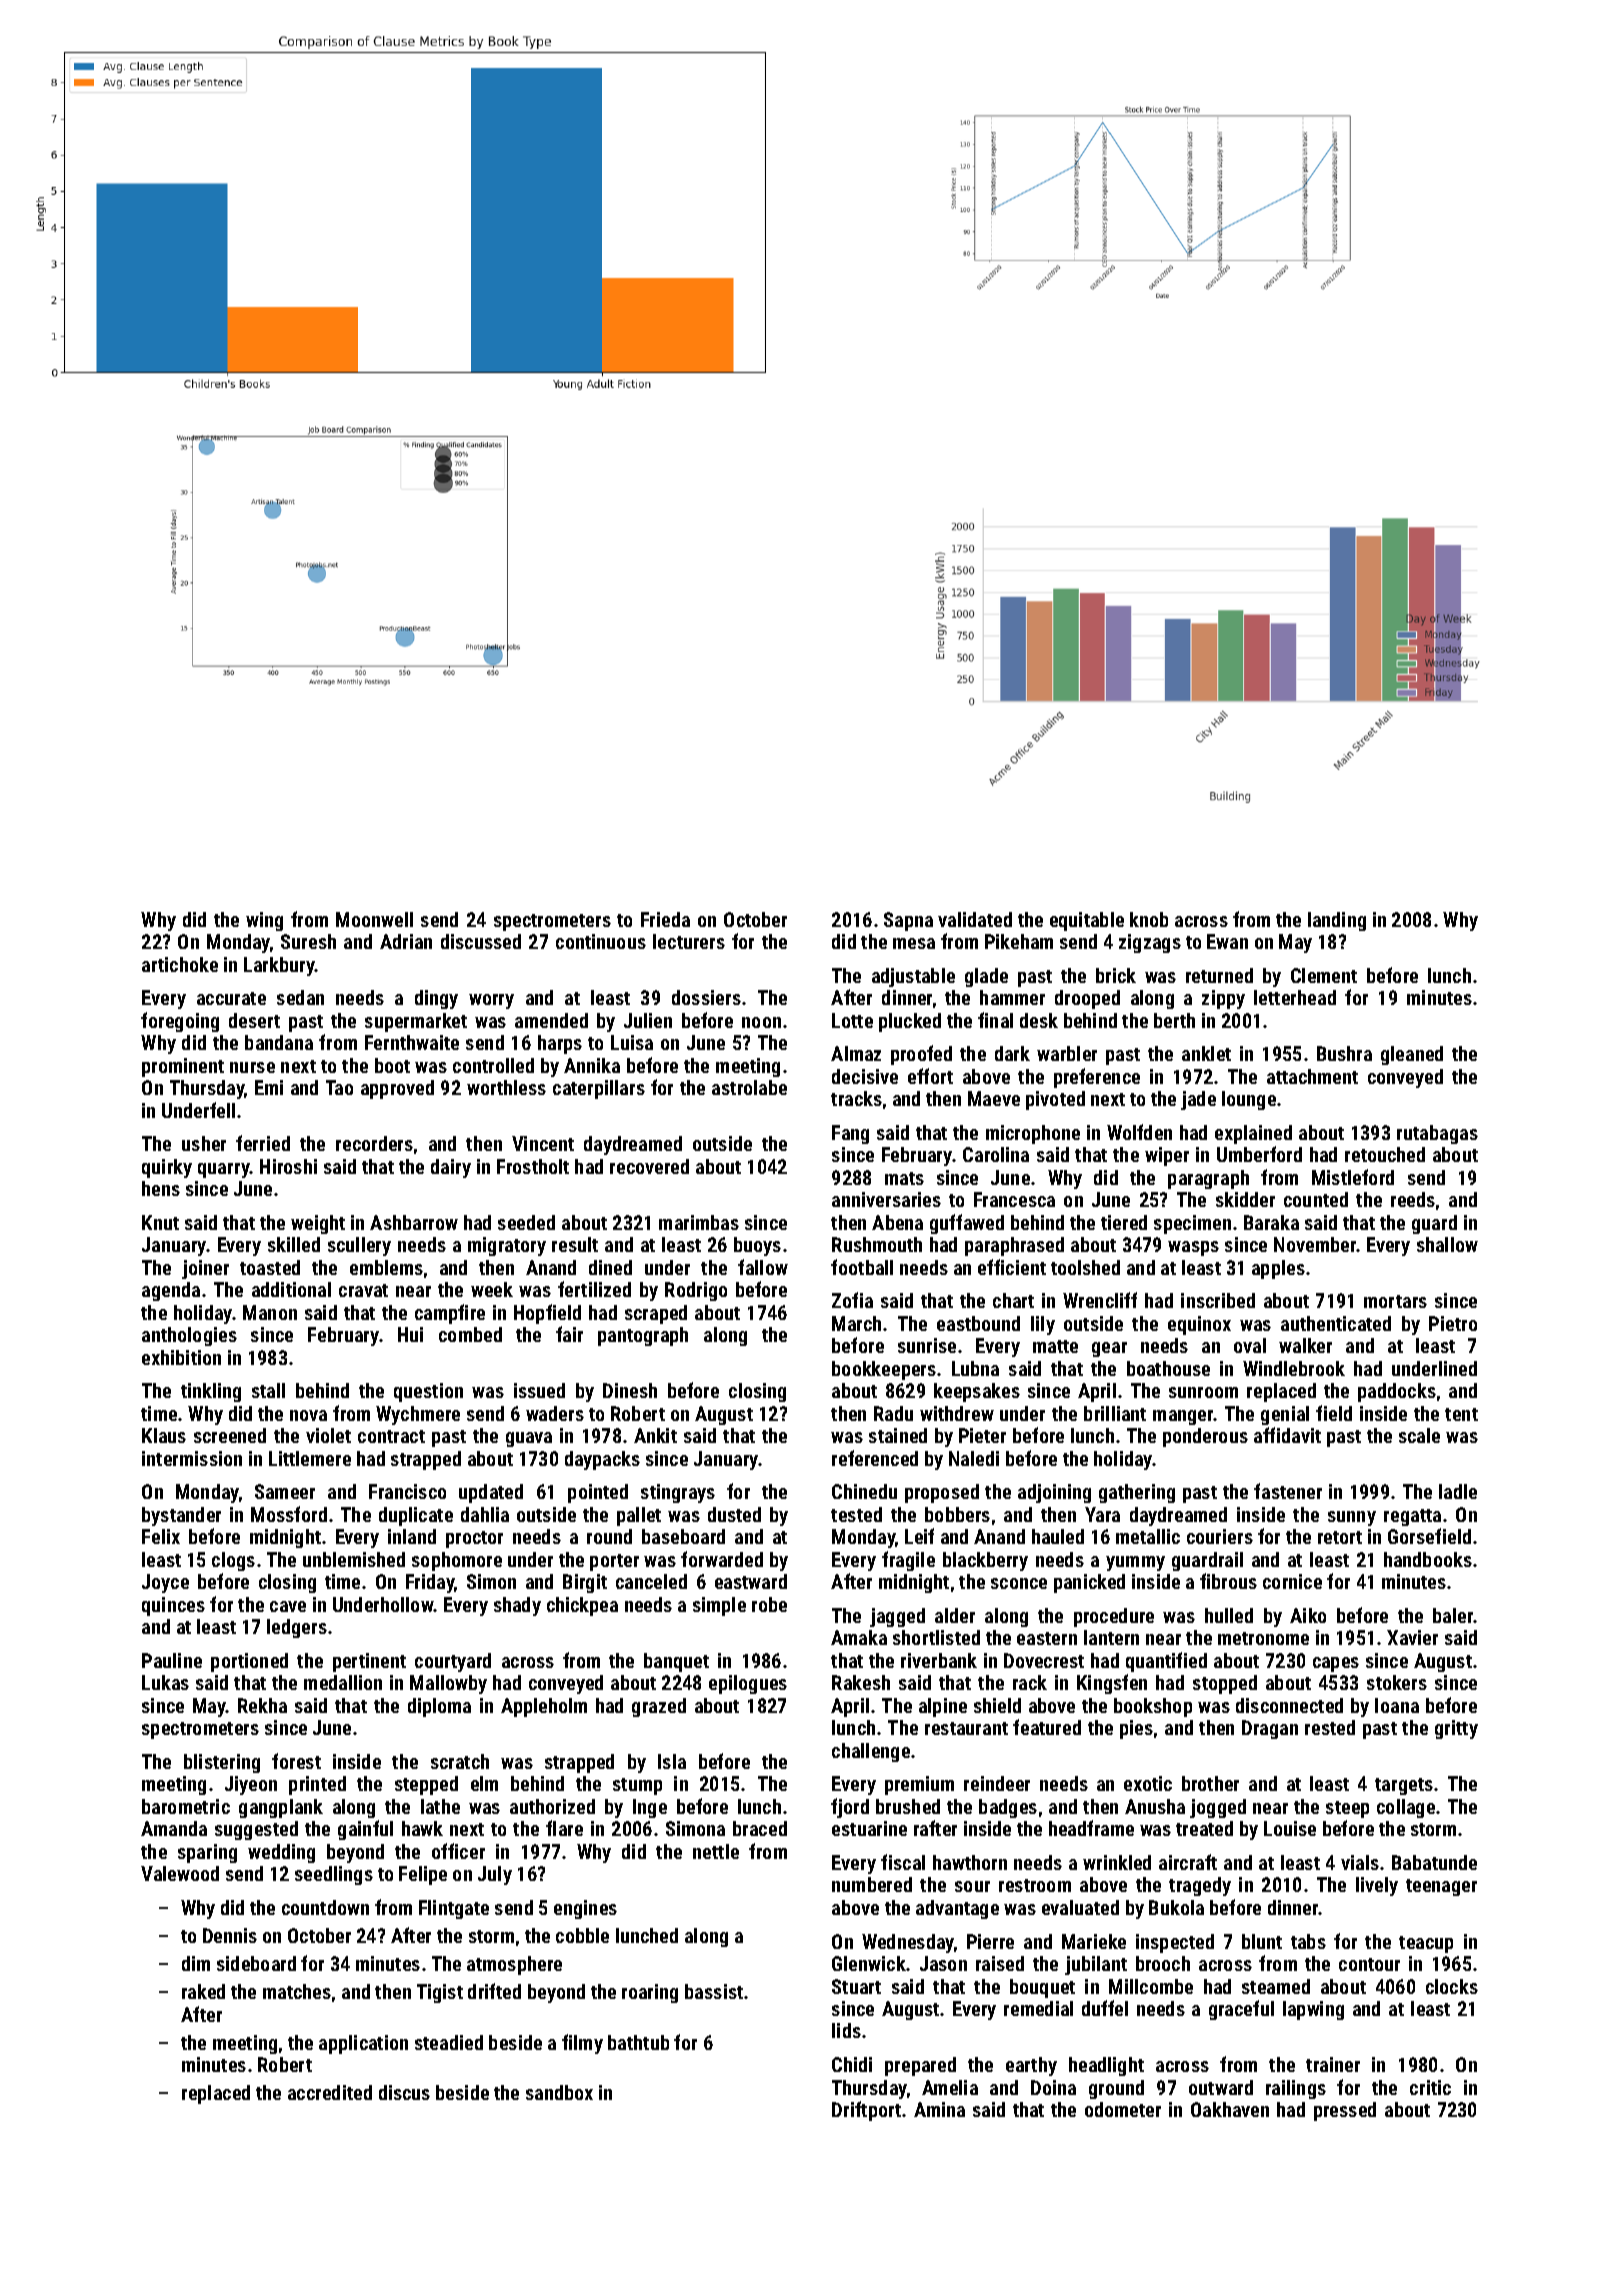 The height and width of the screenshot is (2292, 1620). Describe the element at coordinates (1404, 1786) in the screenshot. I see `targets` at that location.
